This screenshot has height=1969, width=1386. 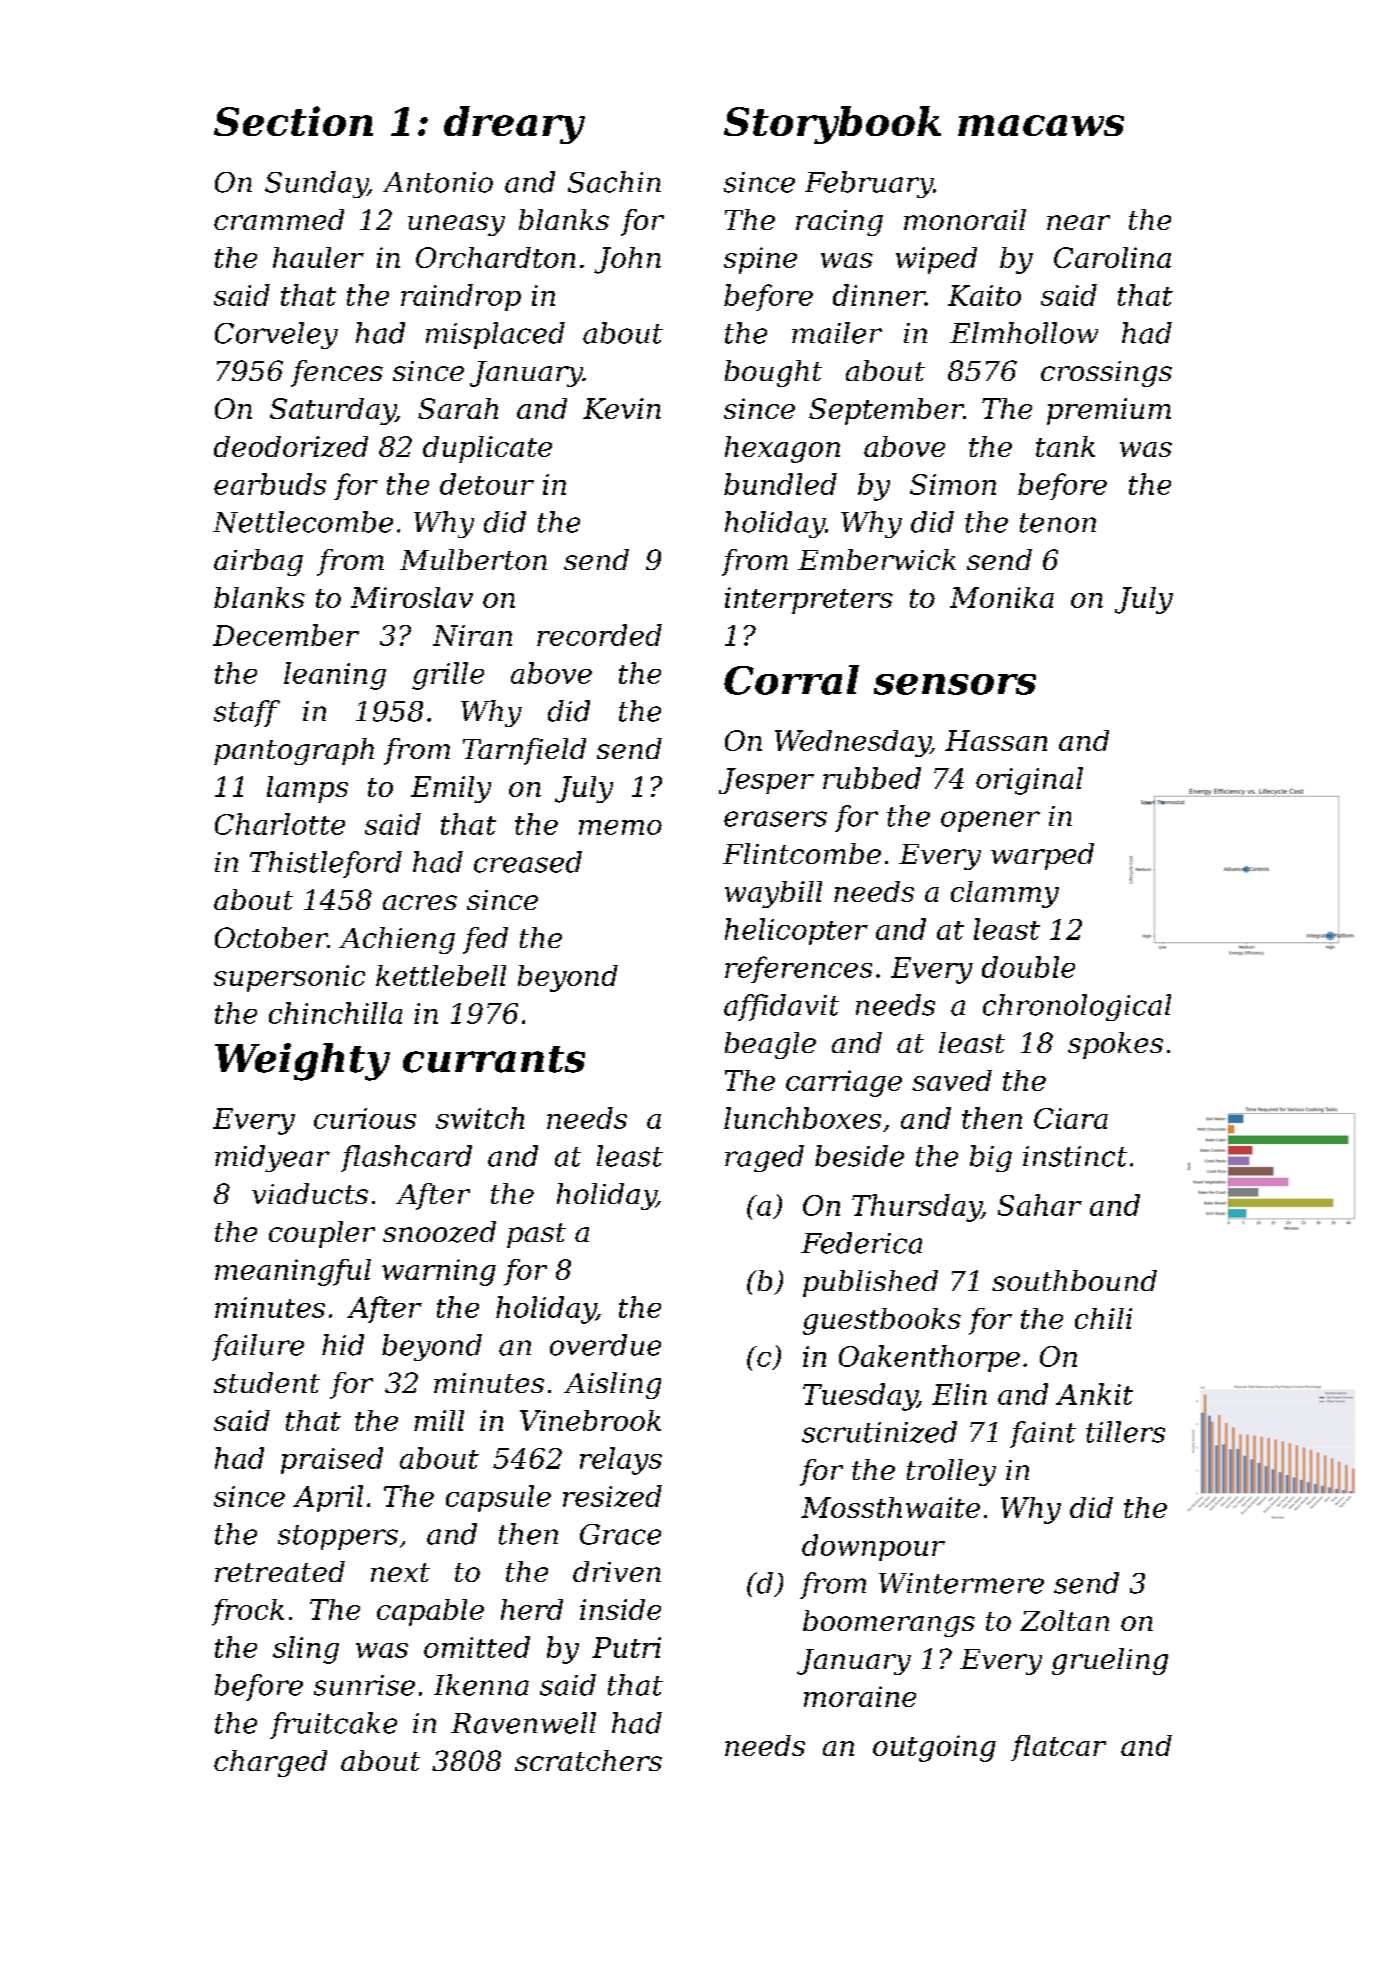 I want to click on frock, so click(x=248, y=1612).
